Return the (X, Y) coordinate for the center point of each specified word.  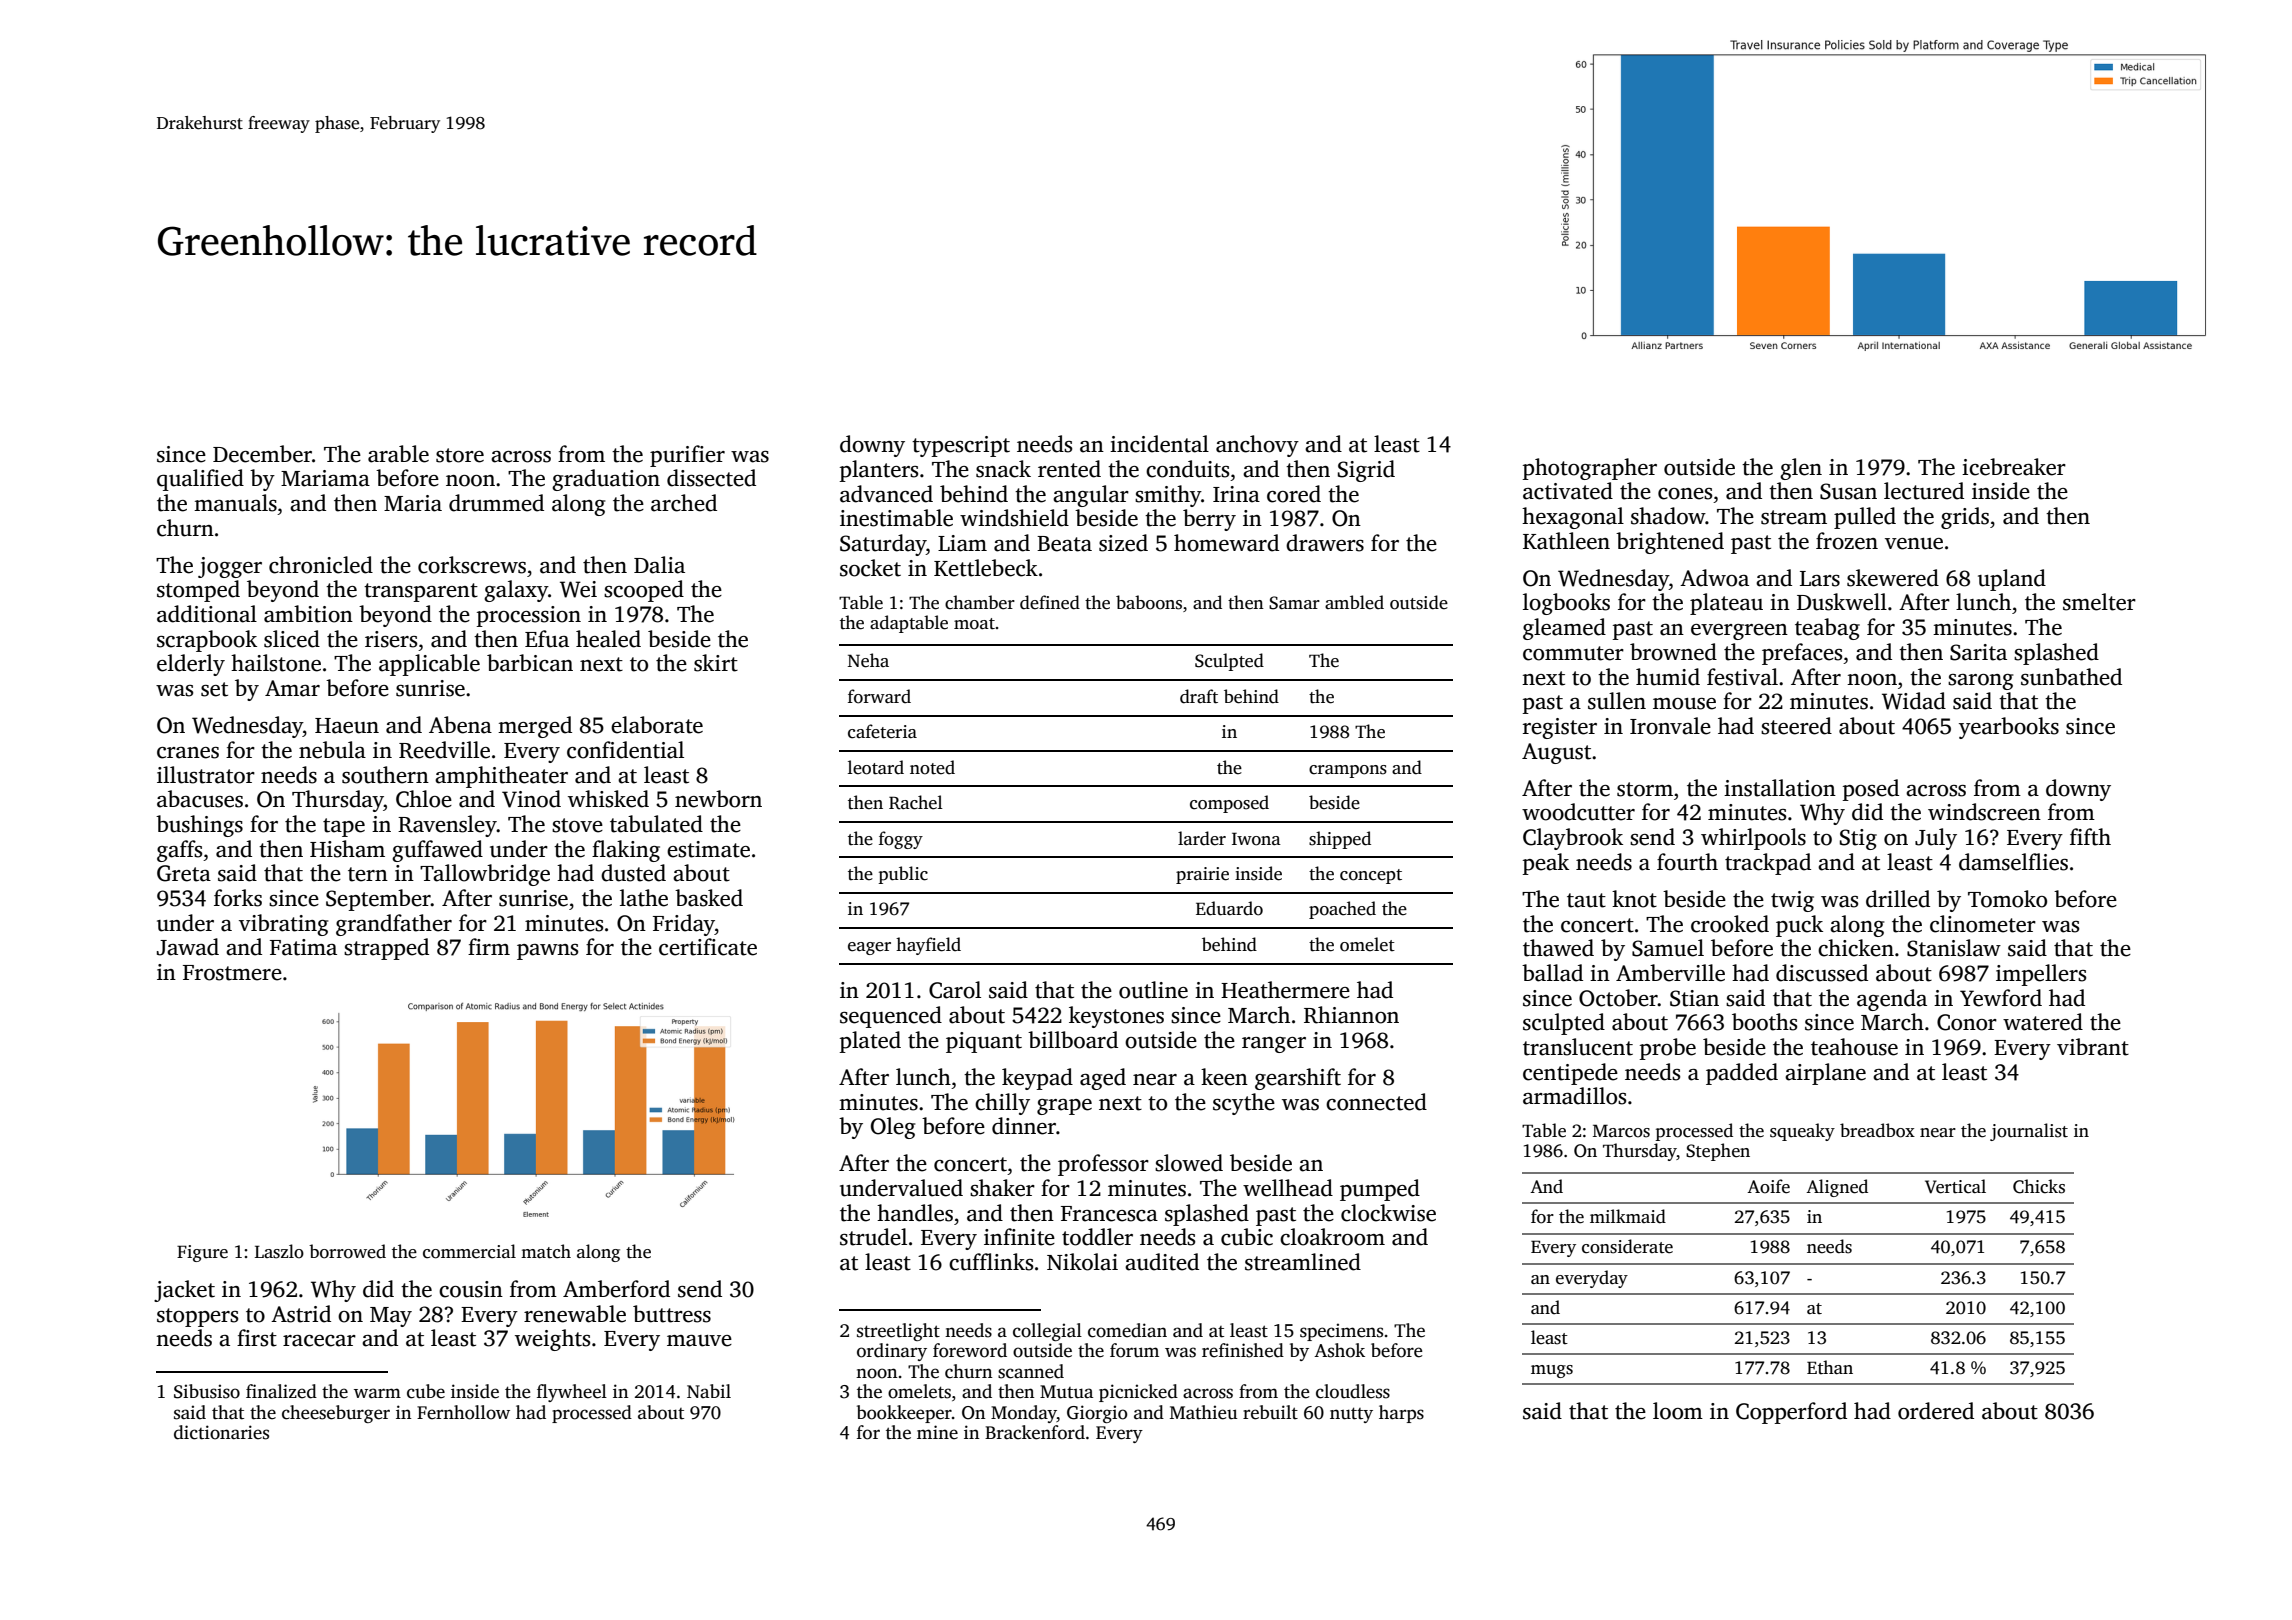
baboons (1149, 602)
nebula (332, 750)
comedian (1127, 1330)
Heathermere (1285, 990)
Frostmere (232, 973)
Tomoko (2007, 899)
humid (1668, 677)
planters (878, 471)
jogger (230, 567)
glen (1801, 469)
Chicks (2039, 1186)
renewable (575, 1314)
